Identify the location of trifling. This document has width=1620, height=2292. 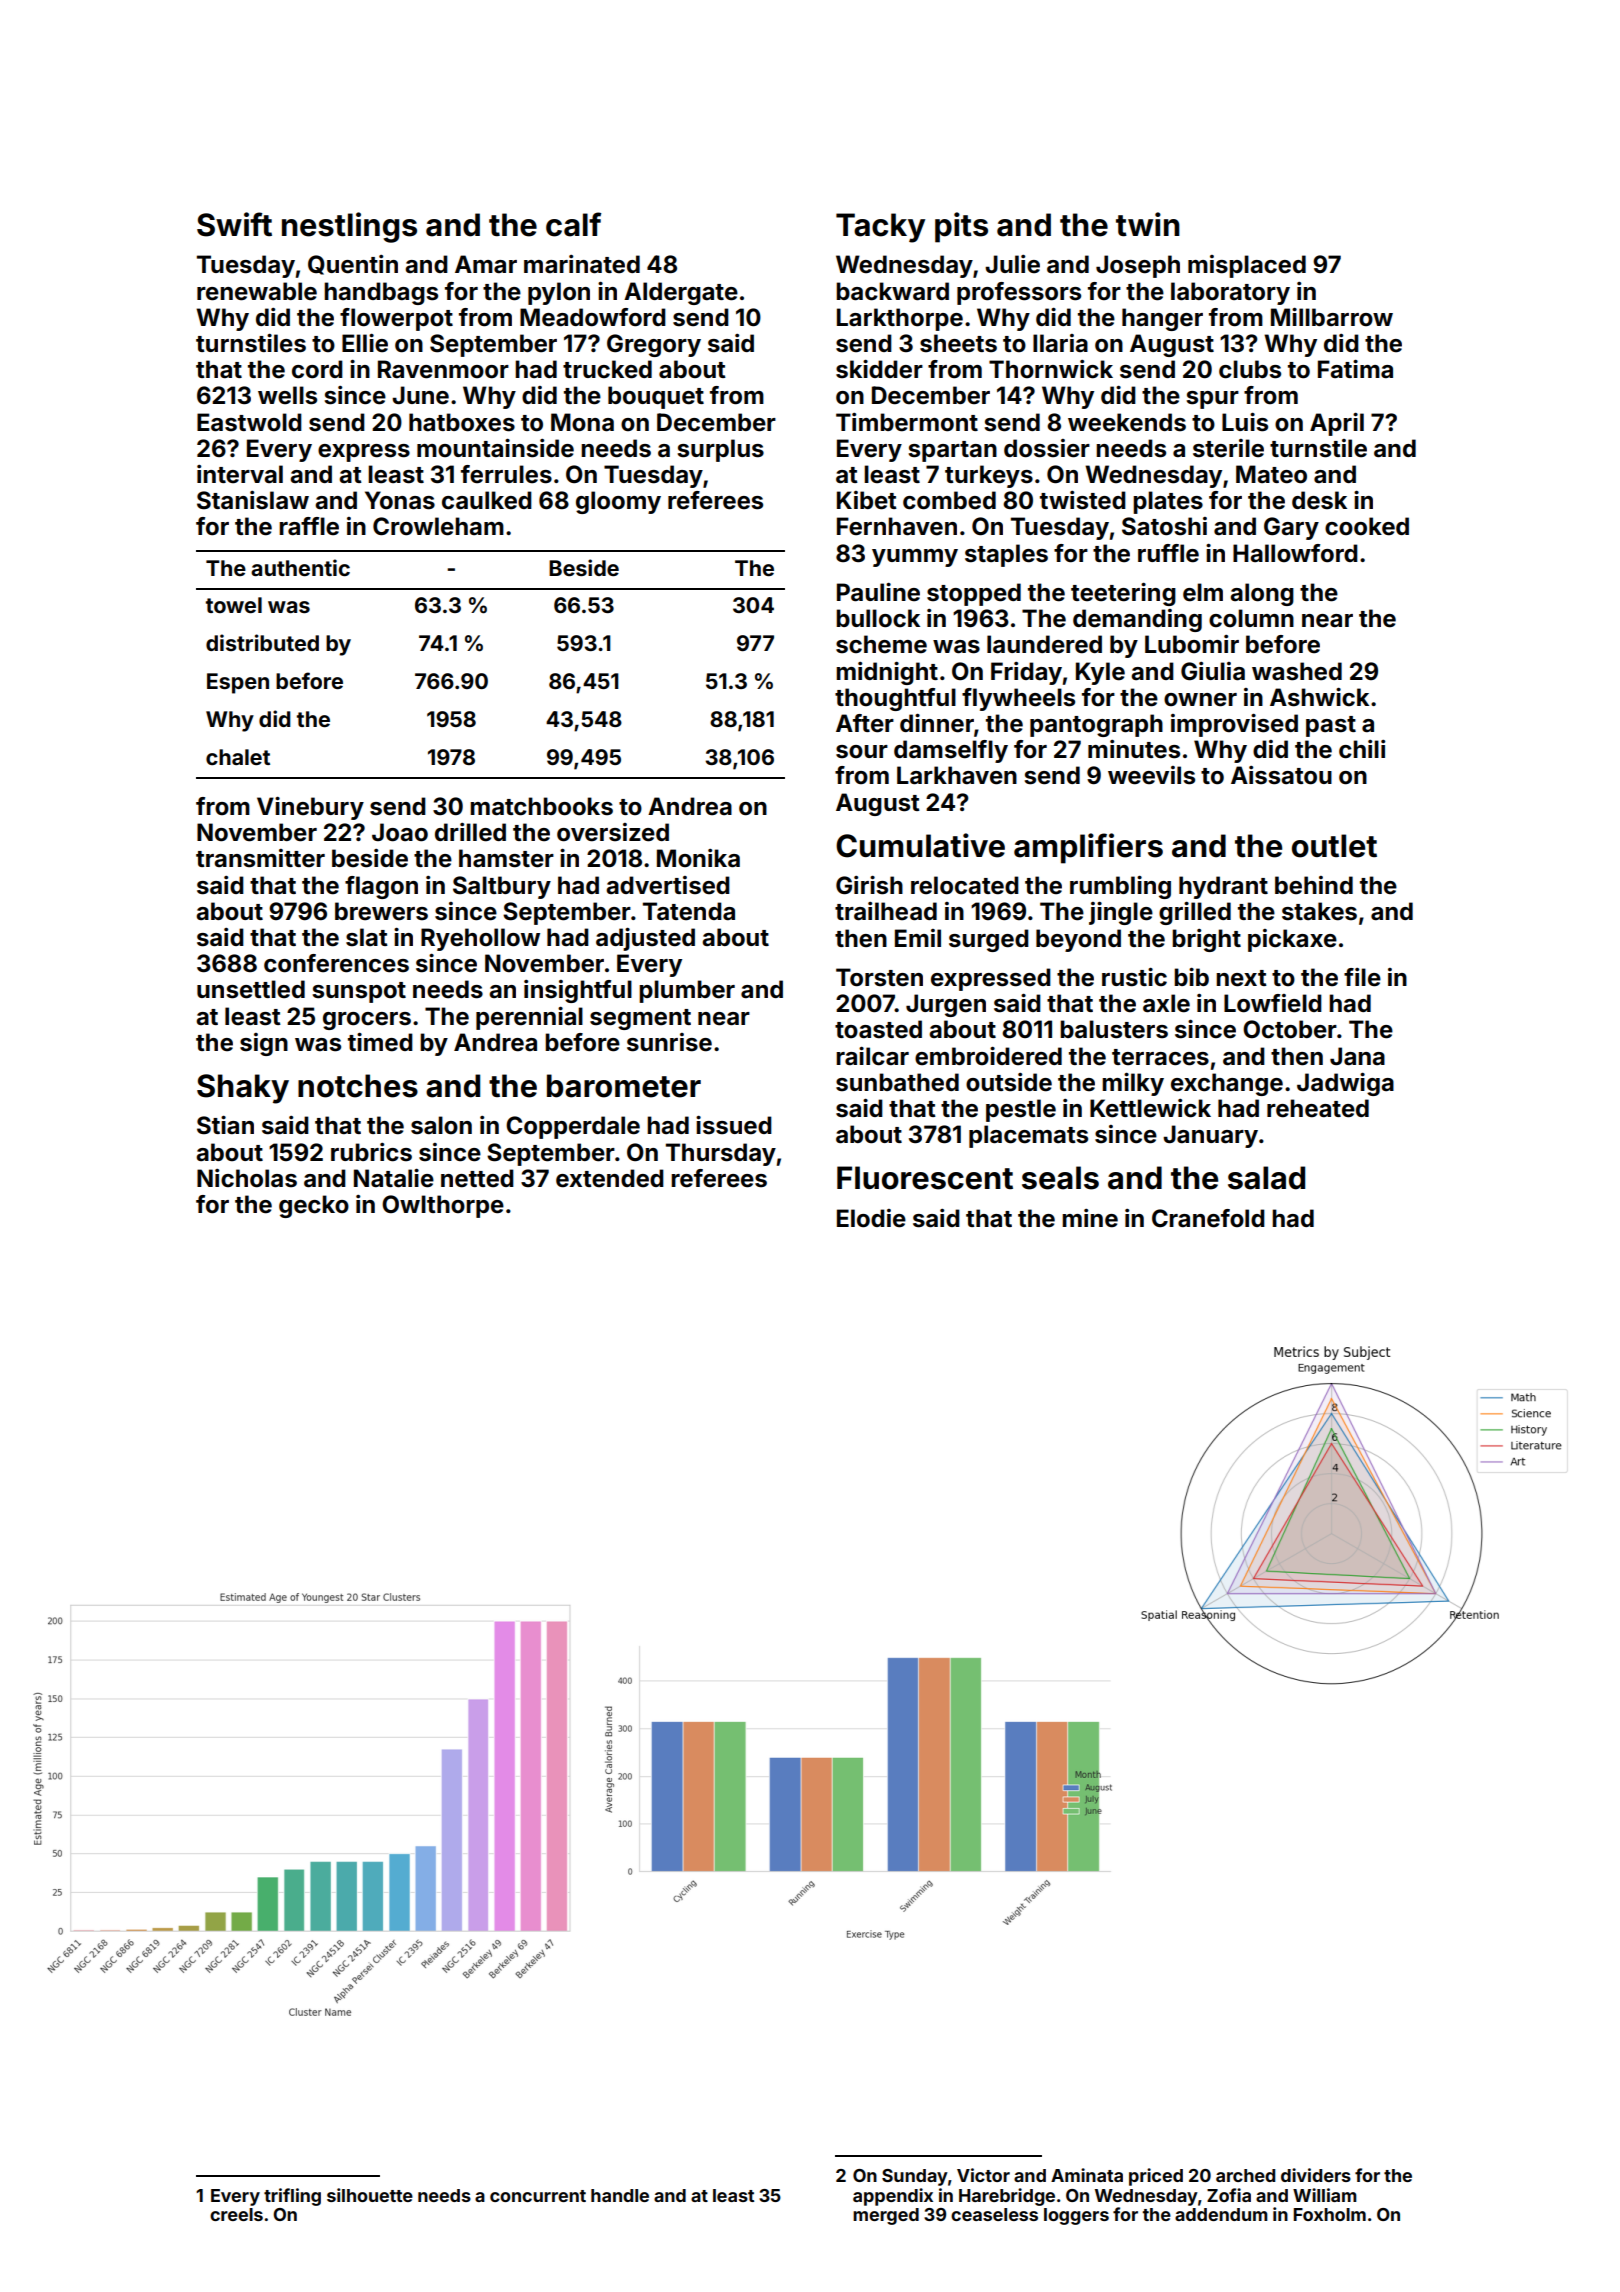
(292, 2197).
